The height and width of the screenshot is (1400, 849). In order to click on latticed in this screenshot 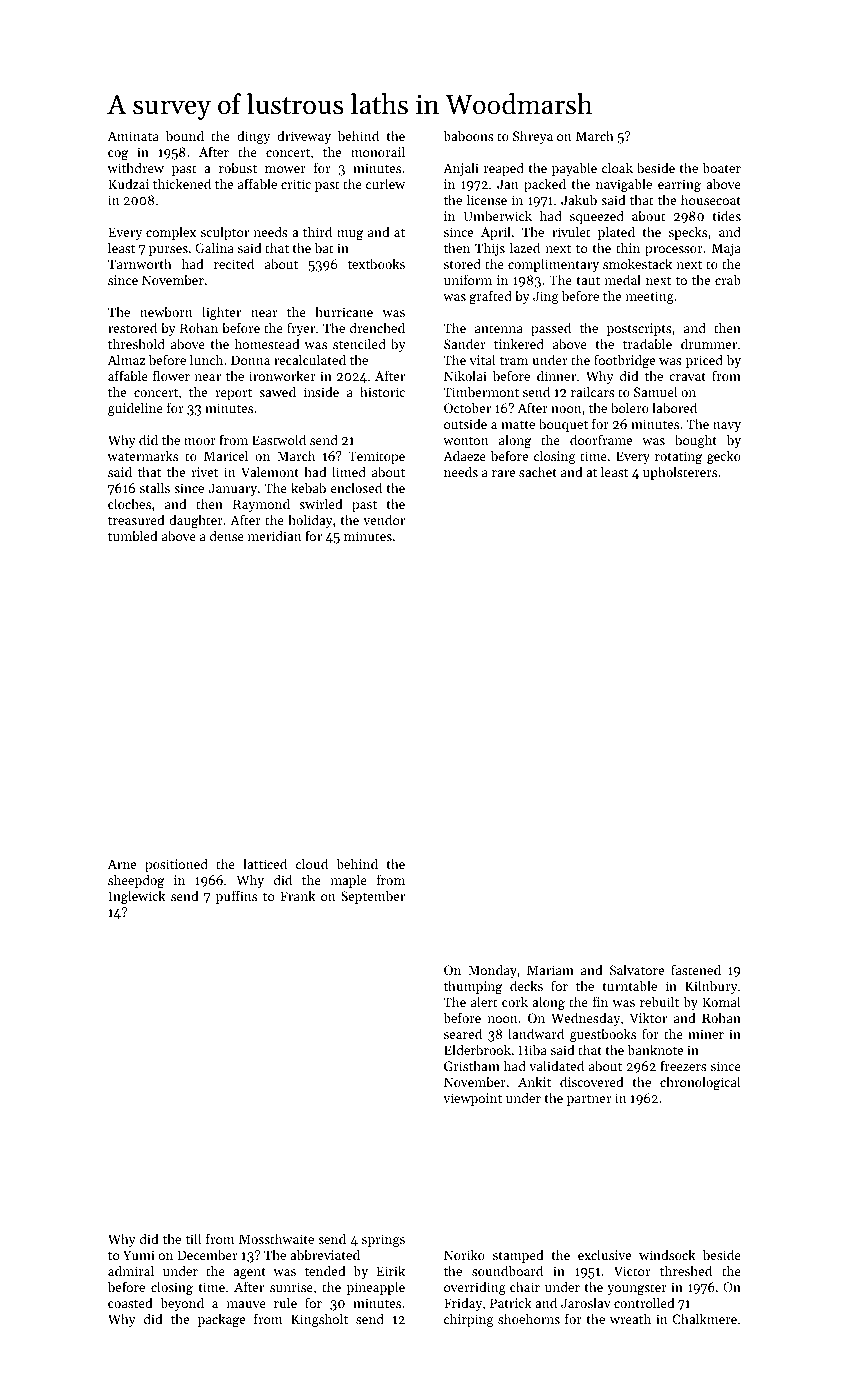, I will do `click(265, 863)`.
